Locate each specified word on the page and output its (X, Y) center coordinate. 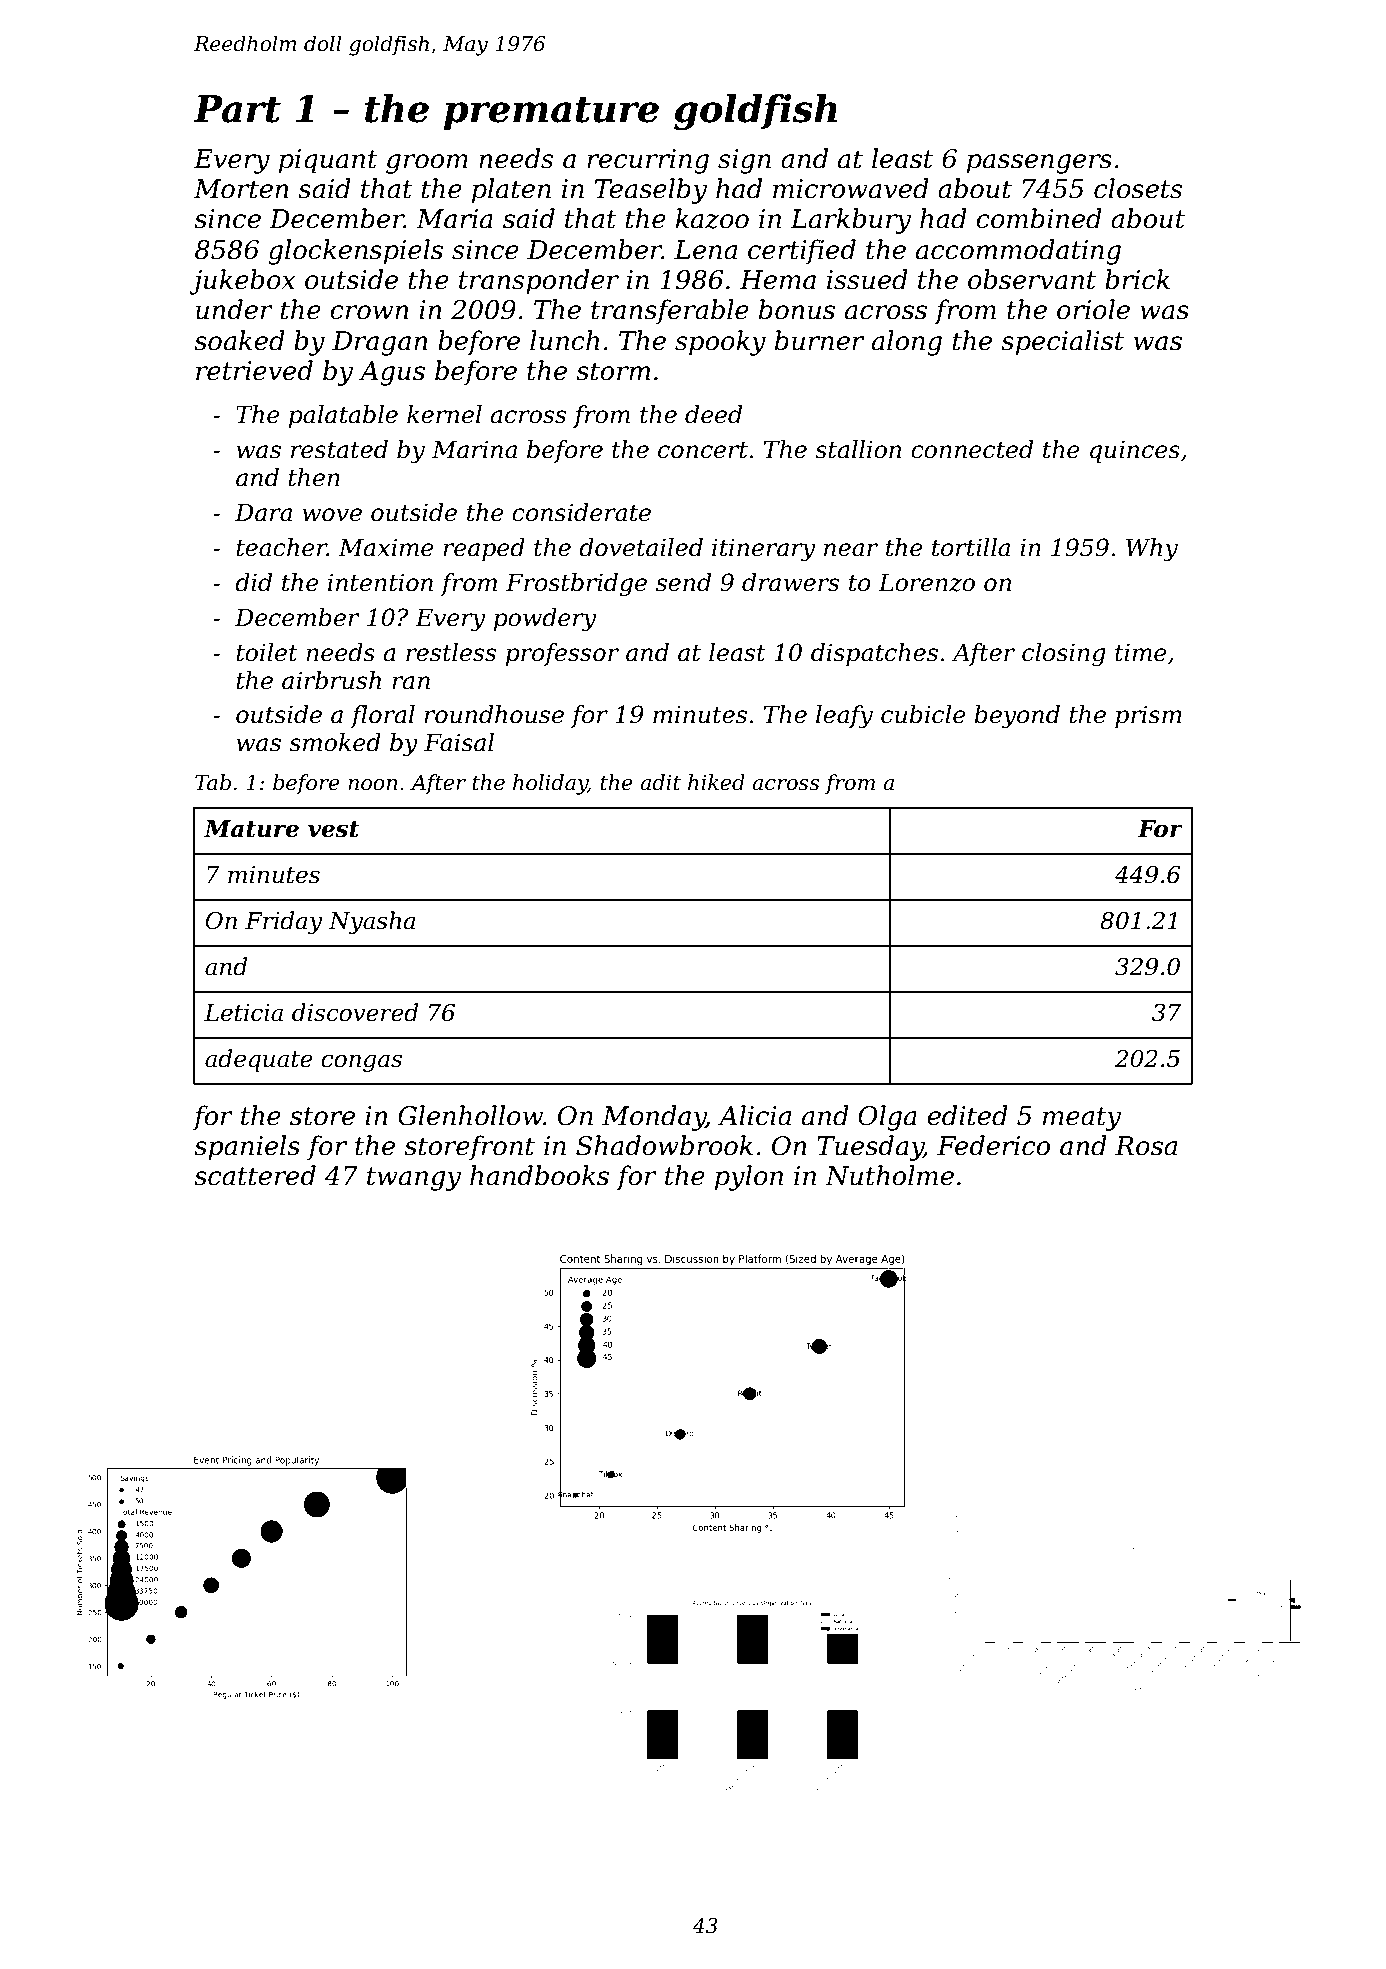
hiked (716, 782)
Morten (241, 189)
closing (1064, 655)
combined (1039, 218)
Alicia (754, 1115)
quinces (1135, 451)
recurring (648, 161)
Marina (474, 449)
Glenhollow (470, 1115)
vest (333, 829)
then (314, 477)
